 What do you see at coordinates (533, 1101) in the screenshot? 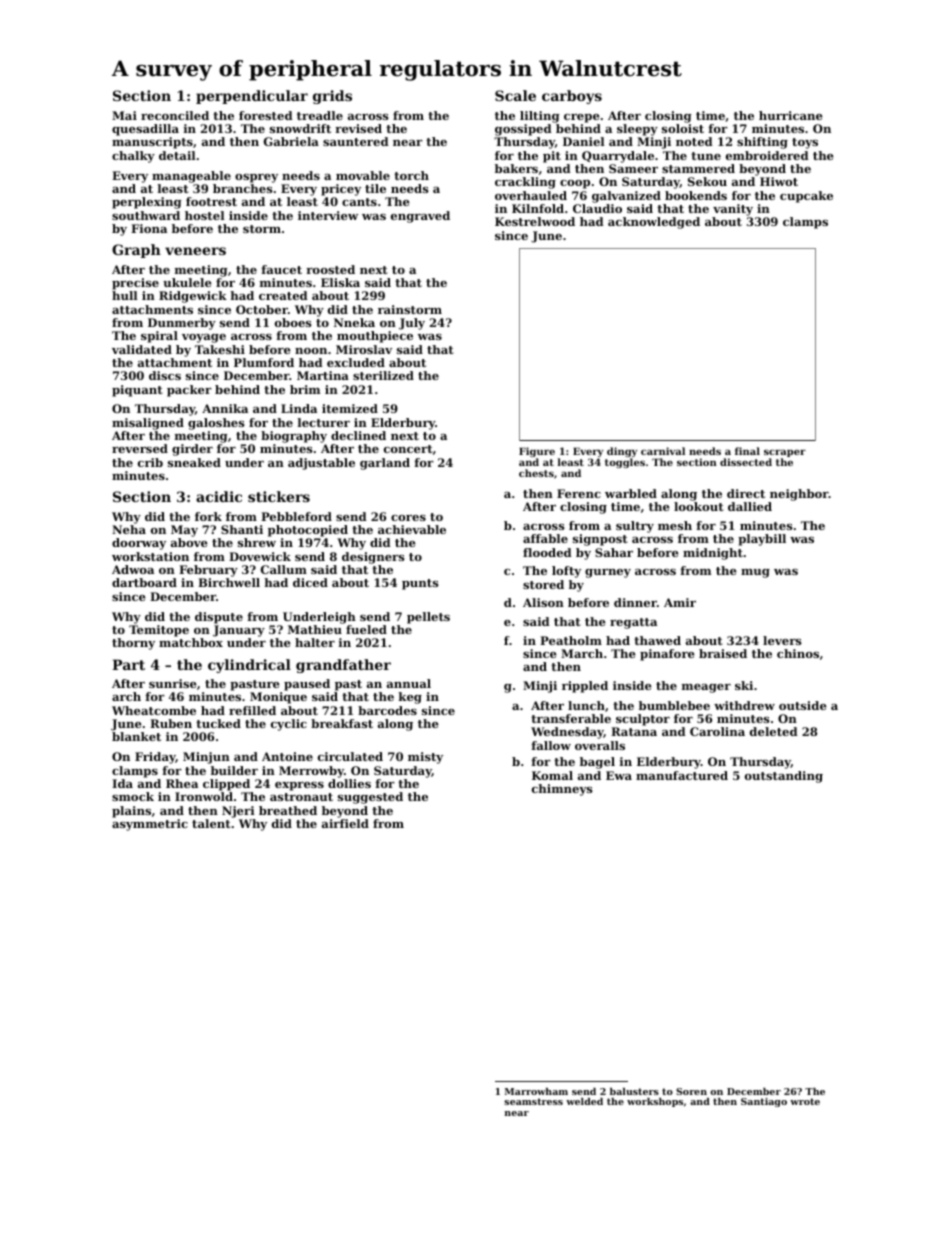
I see `seamstress` at bounding box center [533, 1101].
